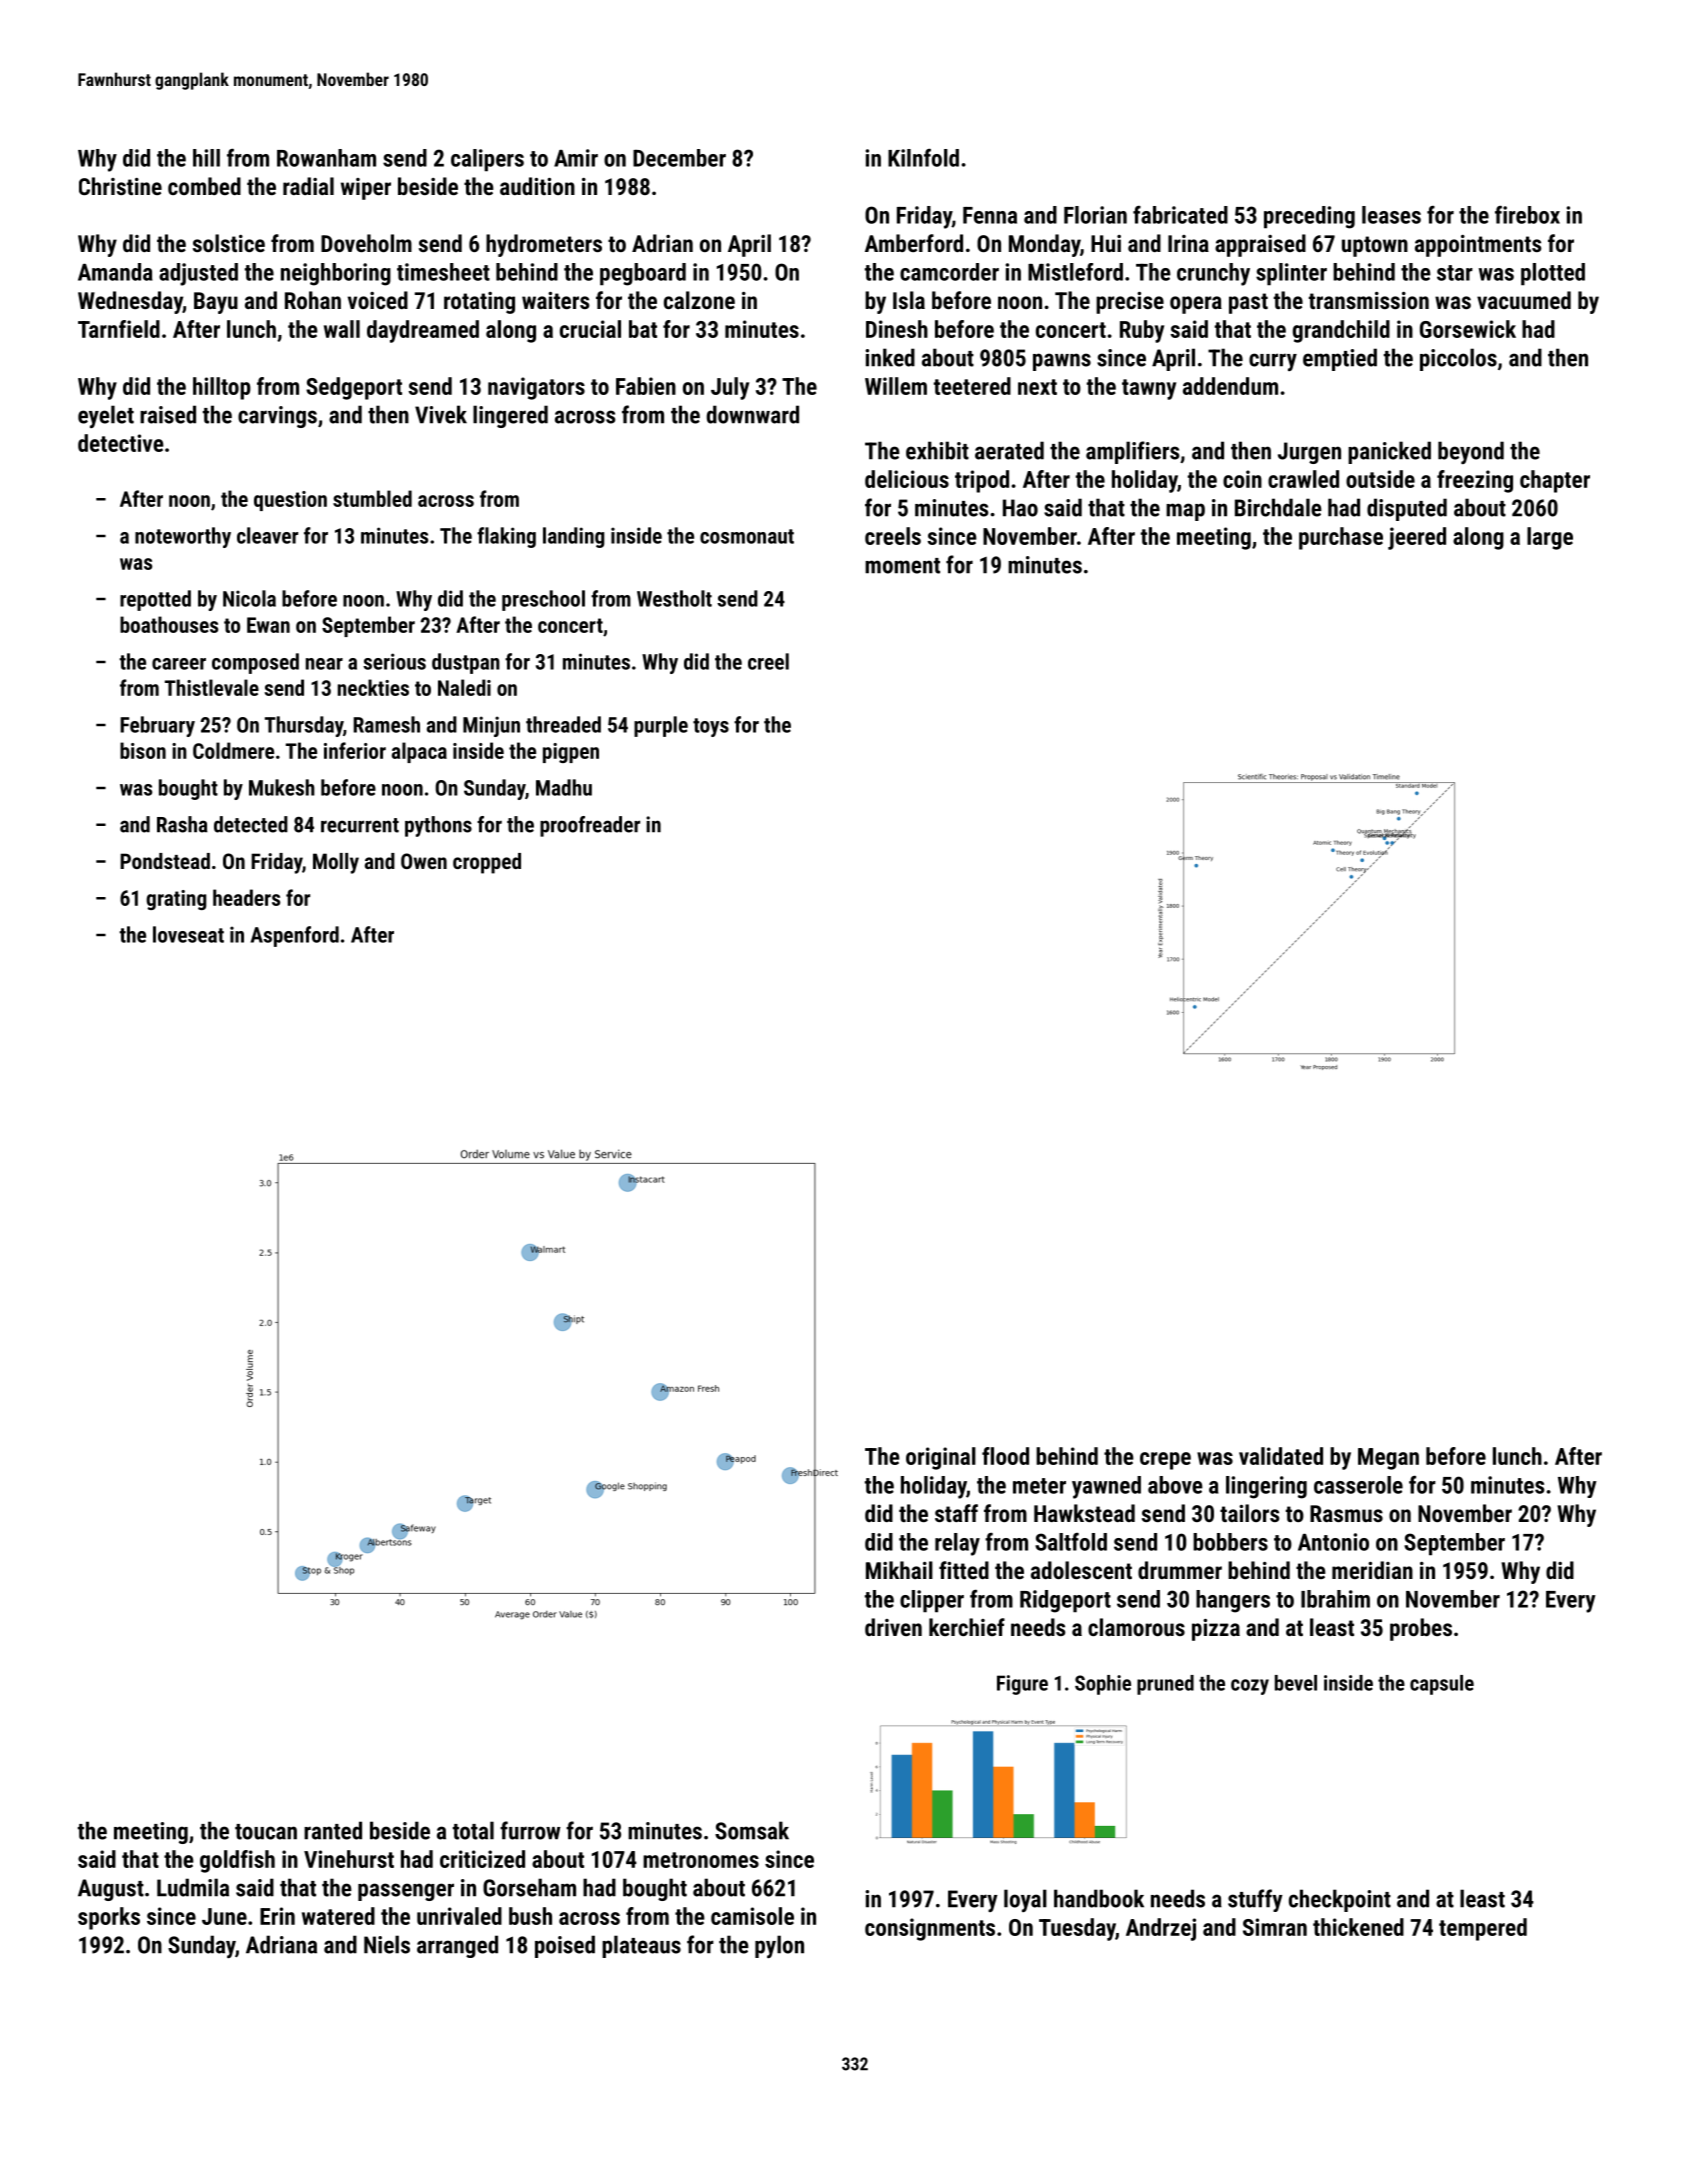 The height and width of the image is (2178, 1683). What do you see at coordinates (295, 936) in the image?
I see `Aspenford` at bounding box center [295, 936].
